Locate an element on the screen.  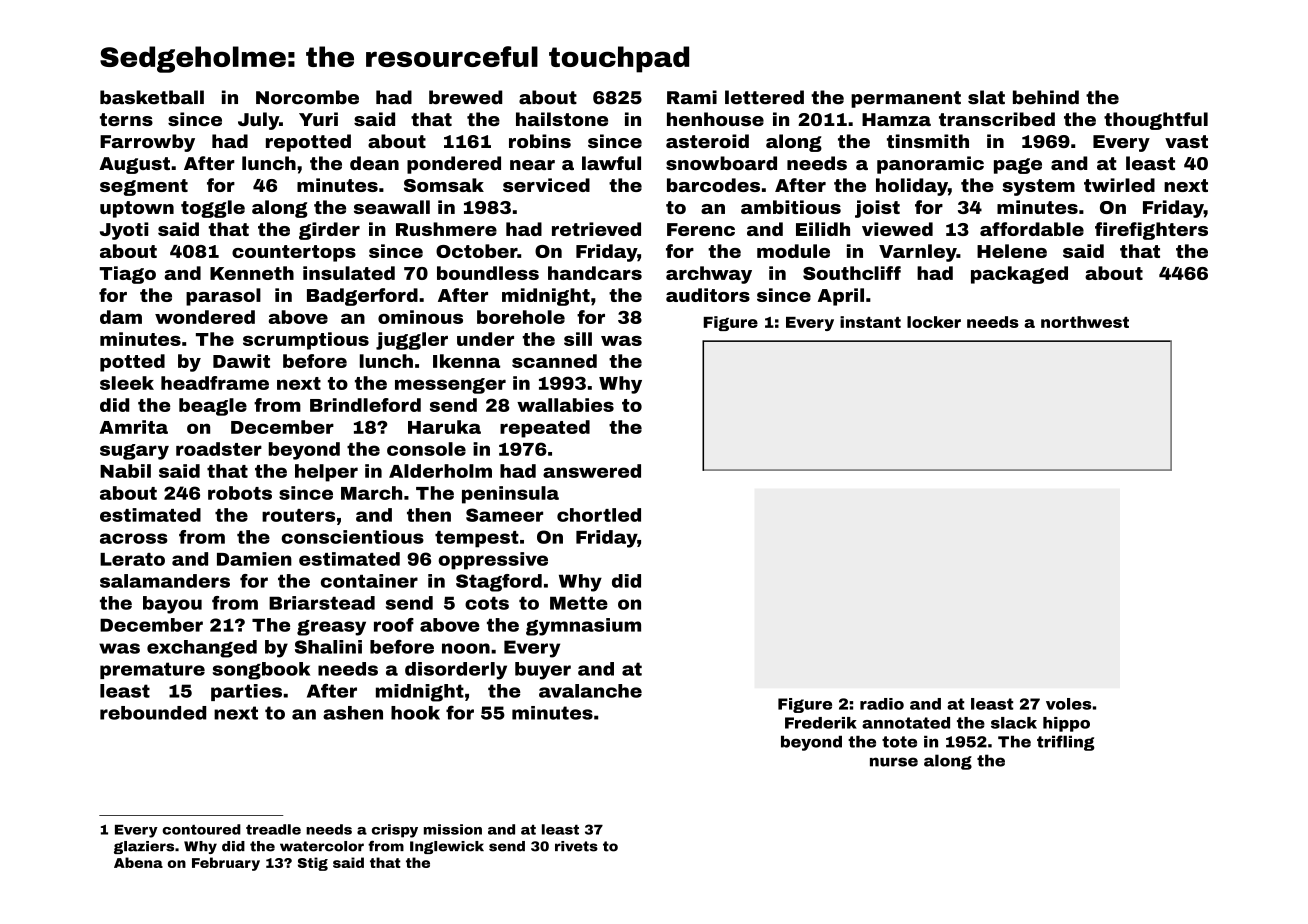
voles is located at coordinates (1068, 704).
